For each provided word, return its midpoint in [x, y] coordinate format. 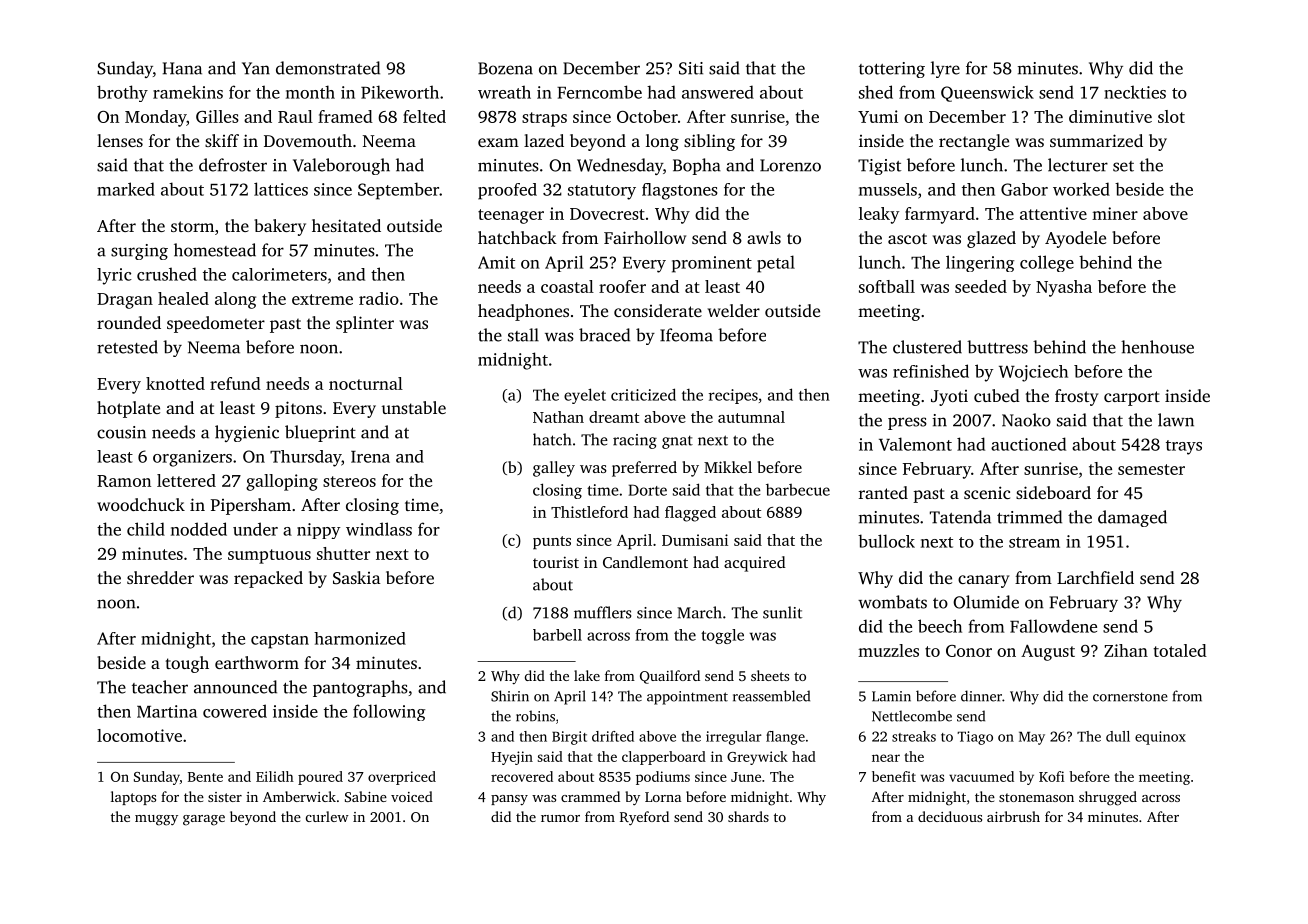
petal [776, 264]
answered [718, 92]
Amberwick [299, 796]
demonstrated [328, 68]
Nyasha [1064, 288]
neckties [1135, 92]
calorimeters [279, 274]
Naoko [1026, 420]
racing [635, 441]
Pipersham [251, 506]
